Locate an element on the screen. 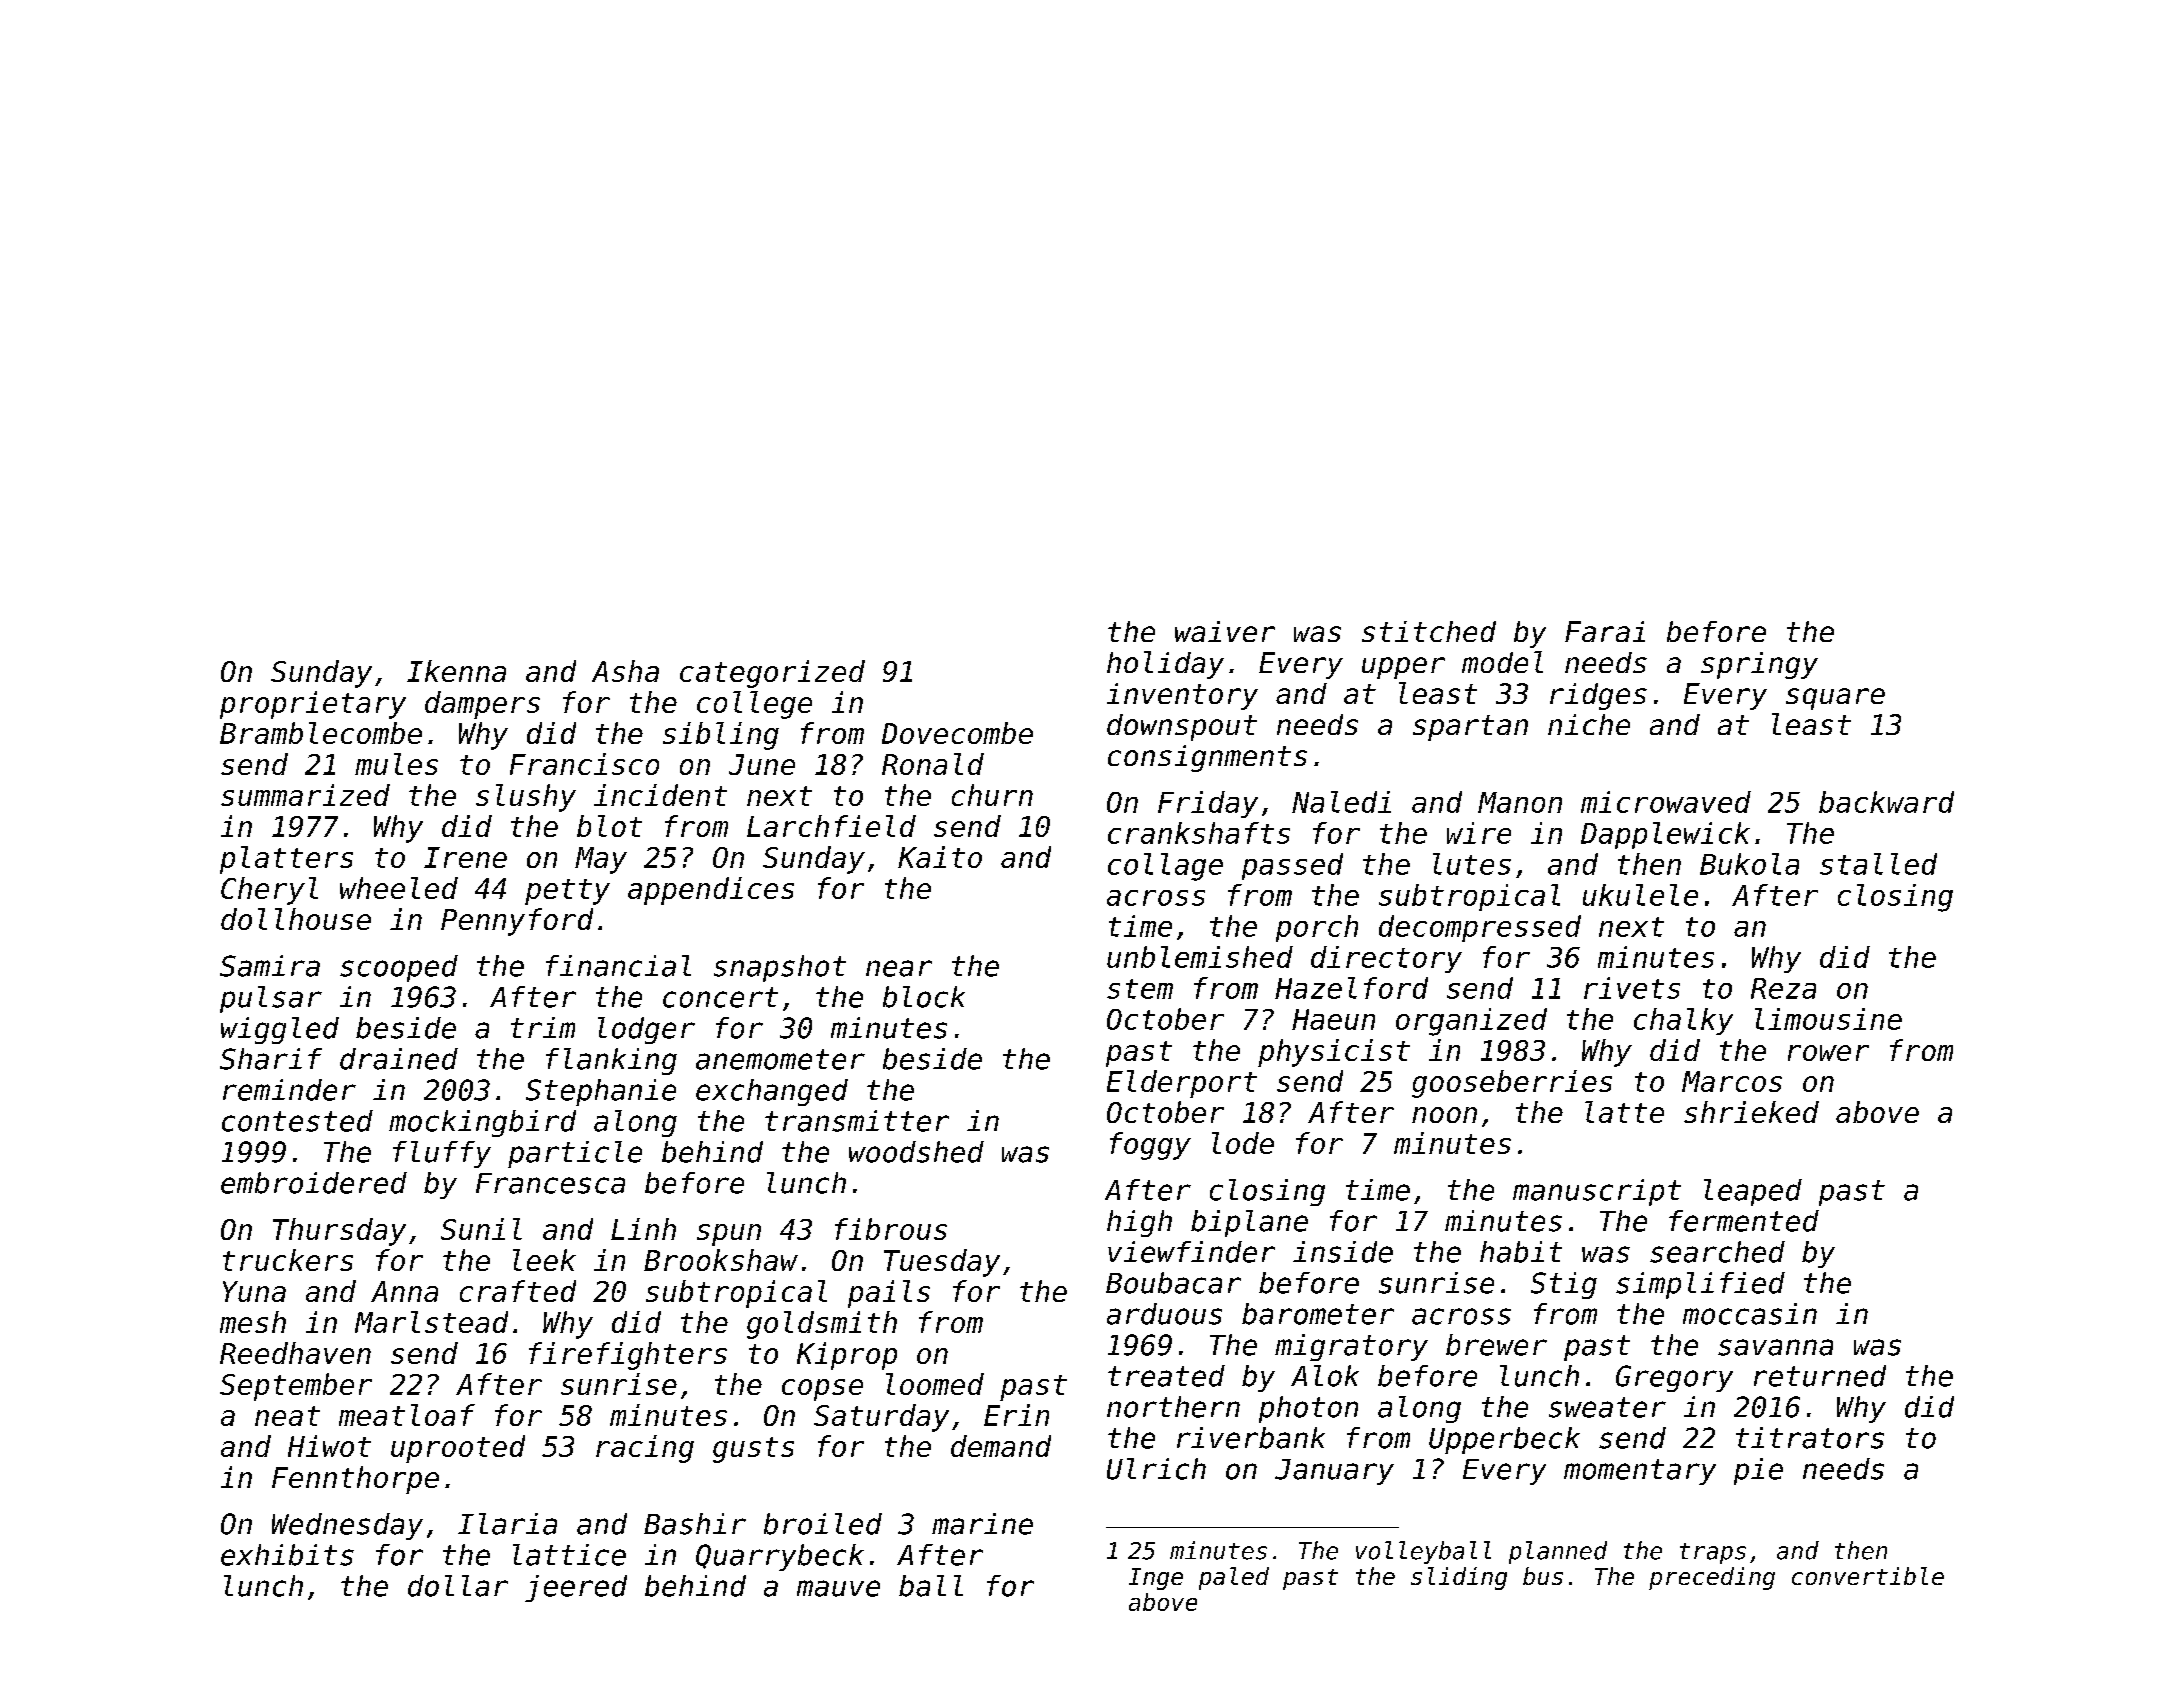 This screenshot has height=1683, width=2178. drained is located at coordinates (399, 1059).
